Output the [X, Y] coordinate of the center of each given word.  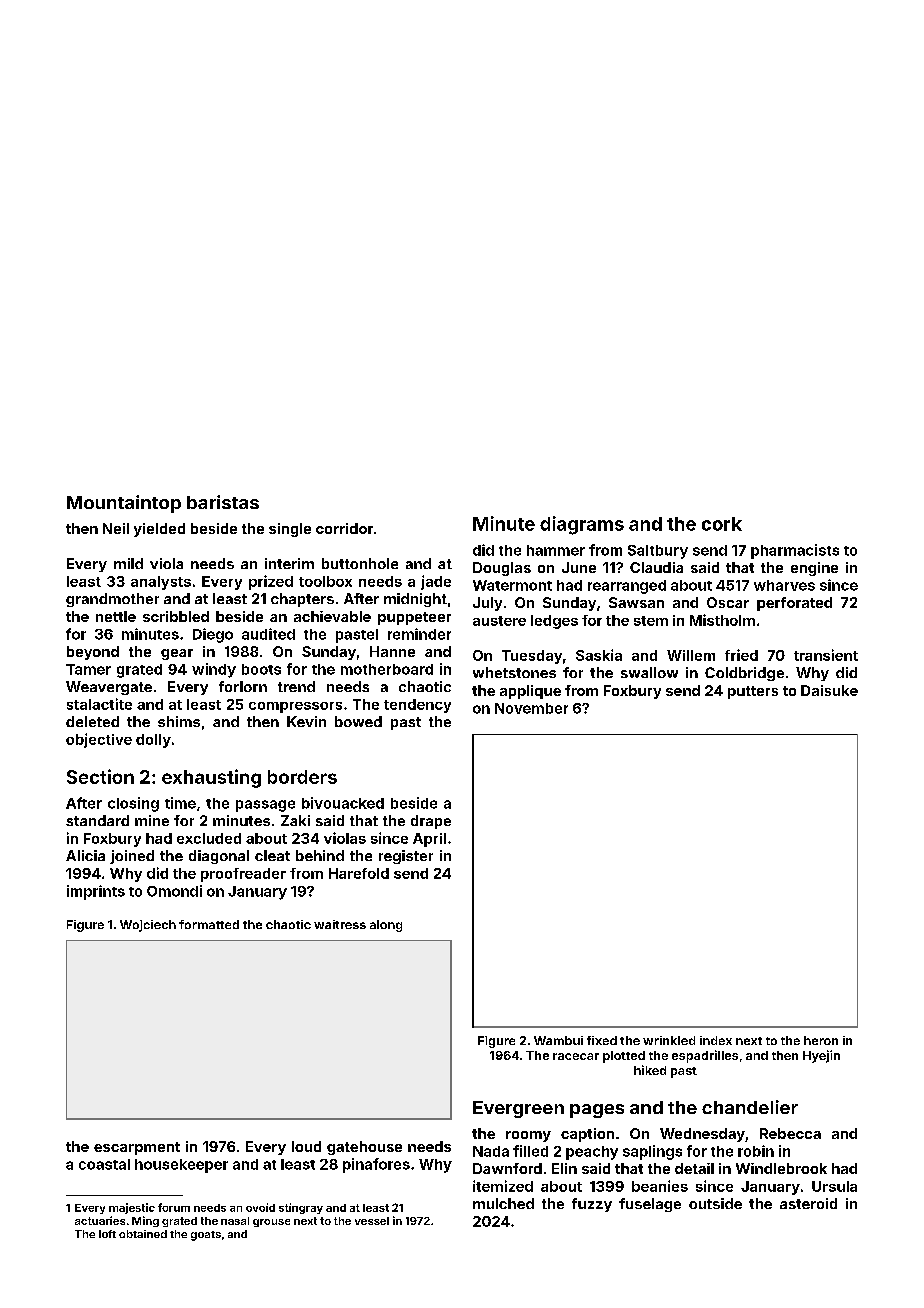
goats [206, 1236]
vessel [372, 1221]
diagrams [582, 525]
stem [651, 621]
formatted [209, 924]
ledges [554, 622]
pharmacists [795, 551]
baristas [223, 502]
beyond [93, 653]
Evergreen [518, 1109]
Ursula [834, 1186]
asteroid [808, 1203]
